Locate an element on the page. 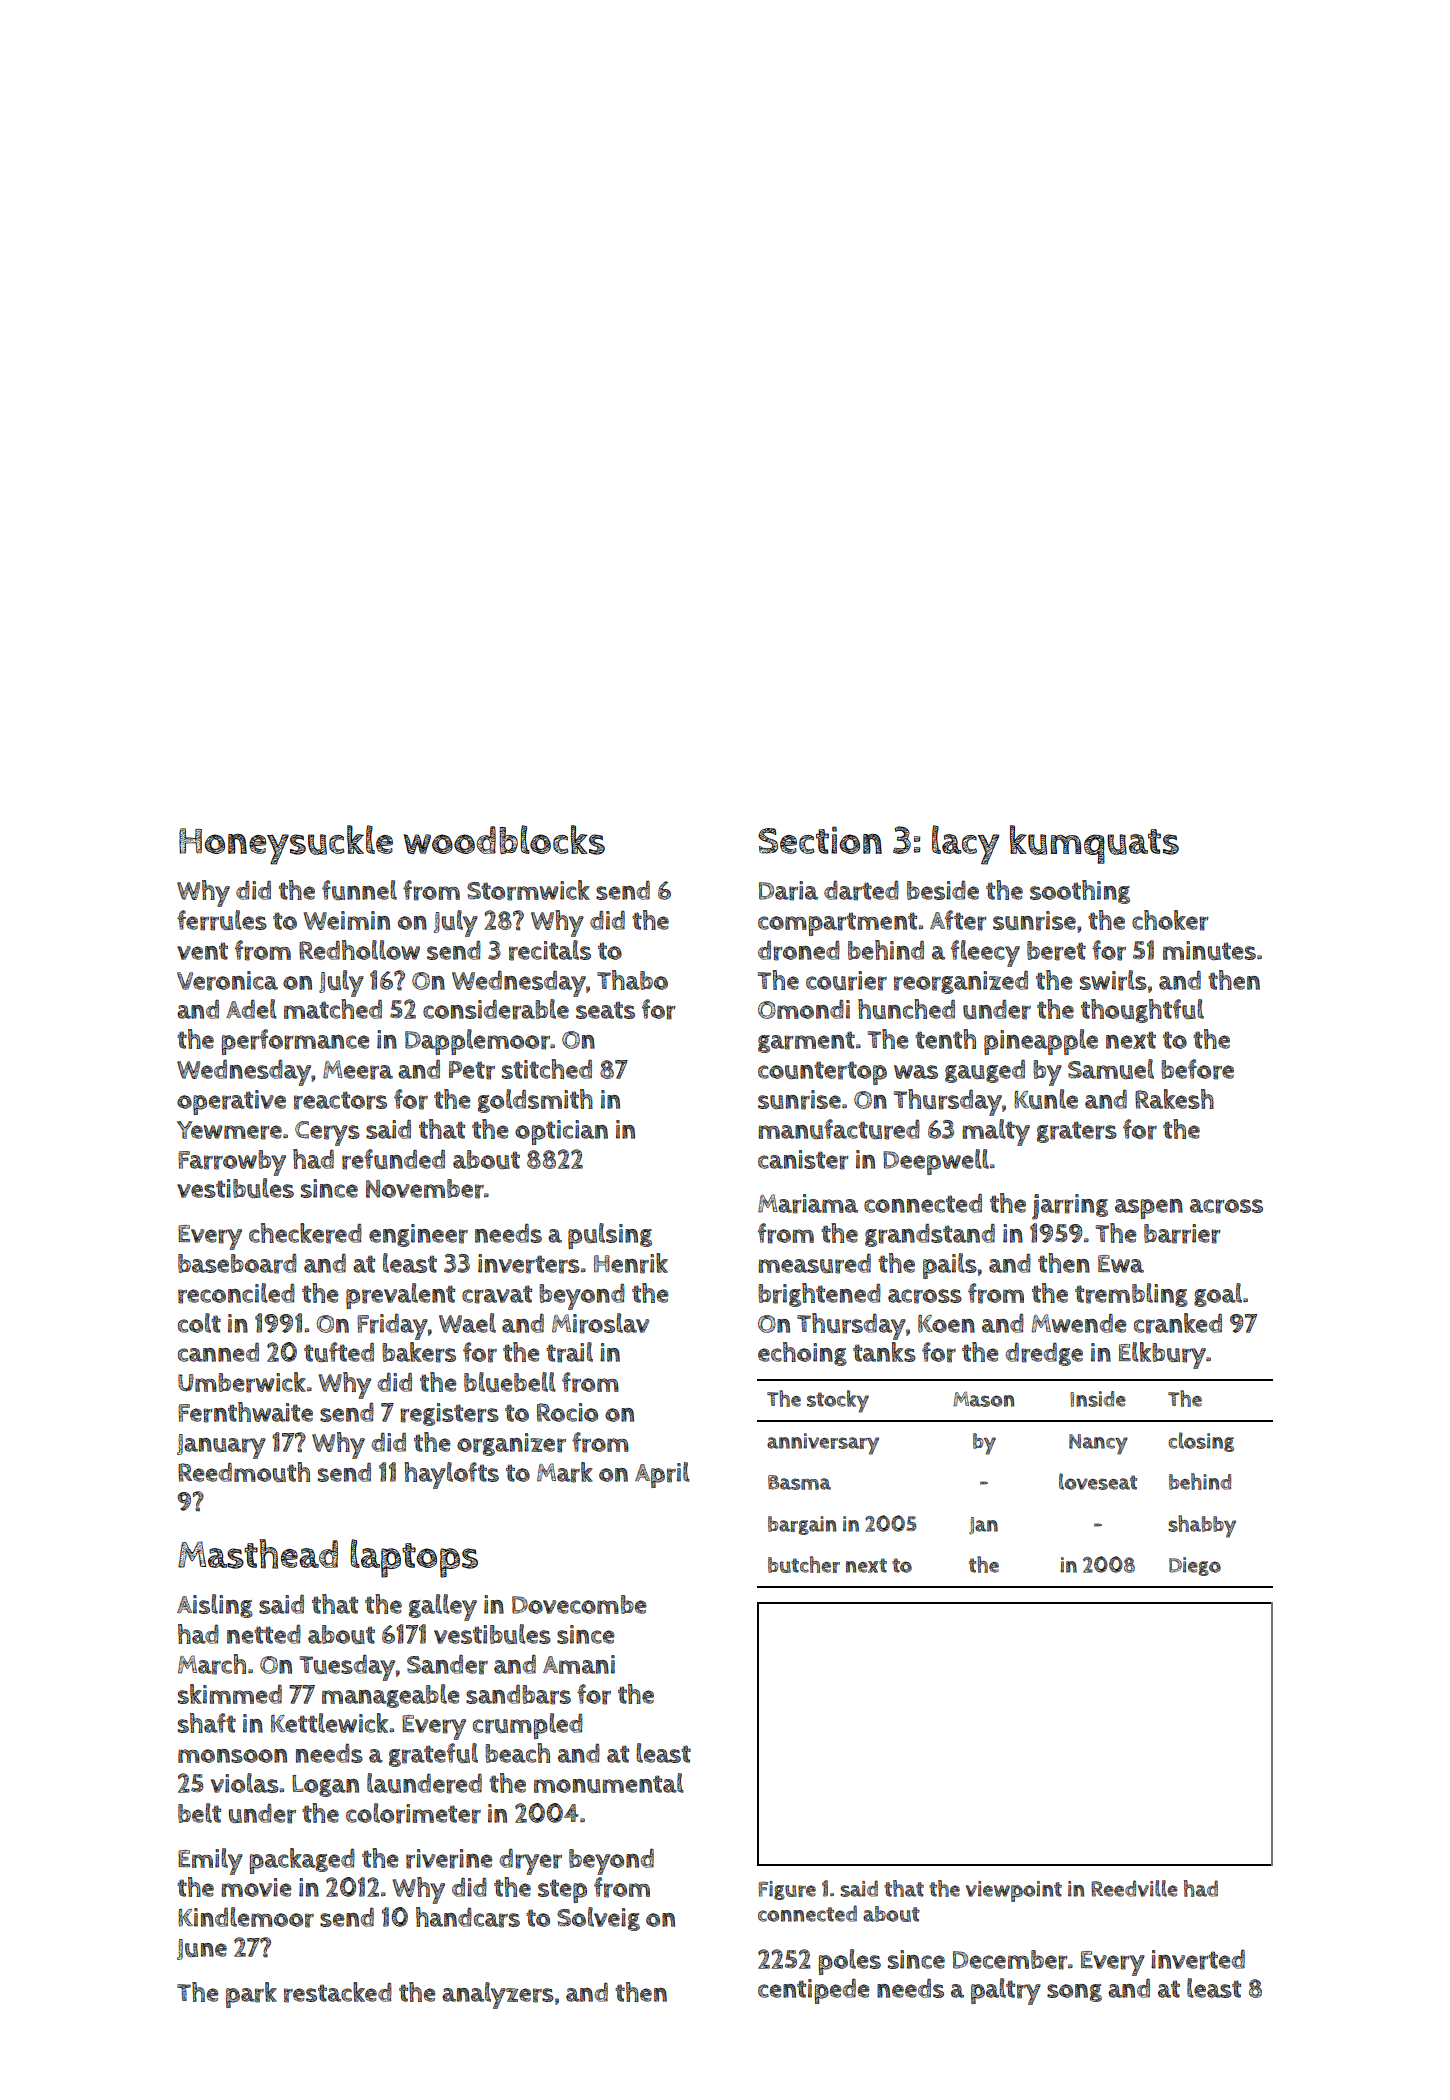 This page has width=1450, height=2100. brightened is located at coordinates (819, 1295).
